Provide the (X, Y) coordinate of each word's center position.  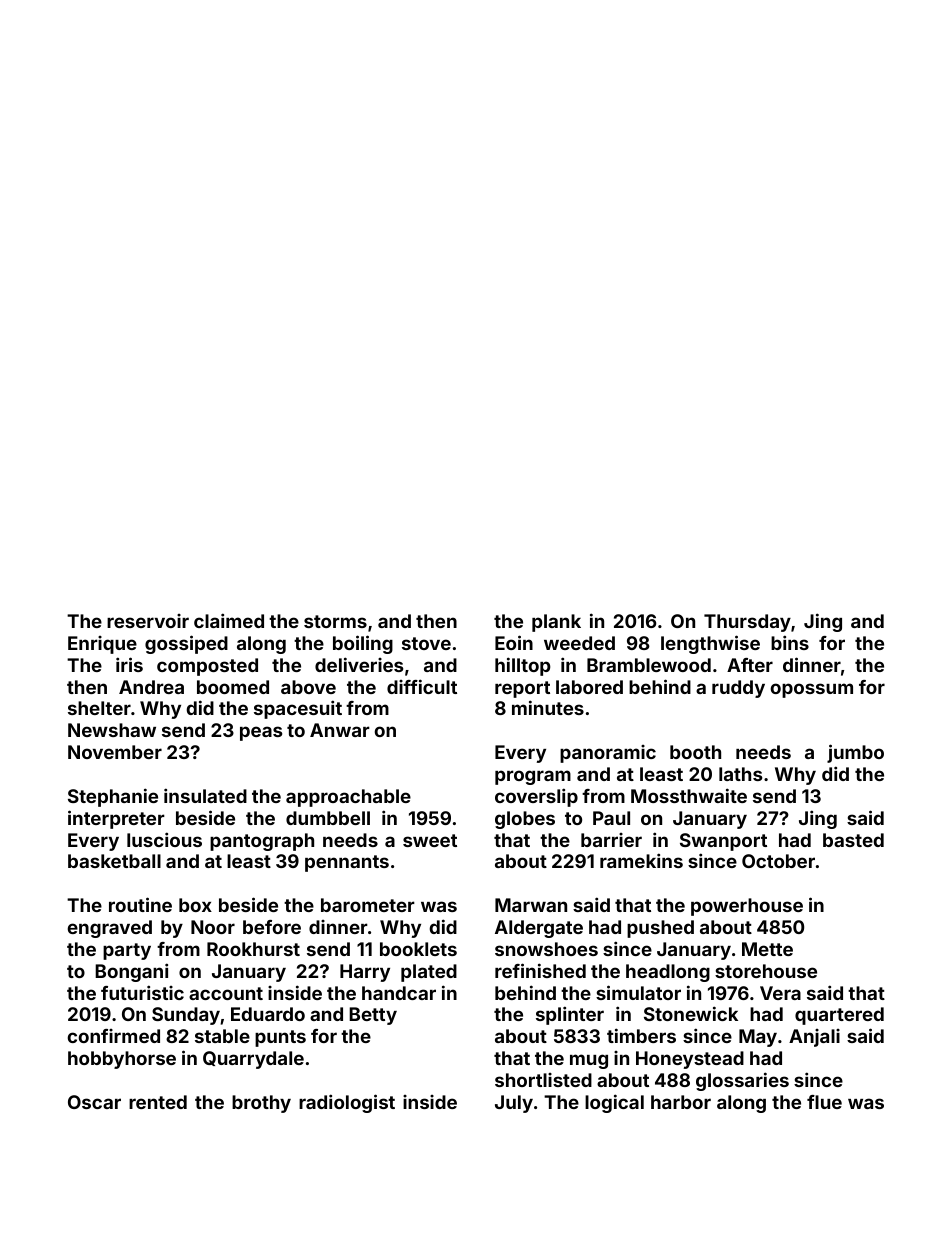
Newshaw (112, 730)
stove (426, 643)
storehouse (766, 971)
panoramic (608, 754)
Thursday (747, 623)
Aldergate (539, 929)
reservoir (148, 621)
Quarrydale (253, 1060)
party (127, 951)
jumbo (855, 753)
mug (589, 1061)
